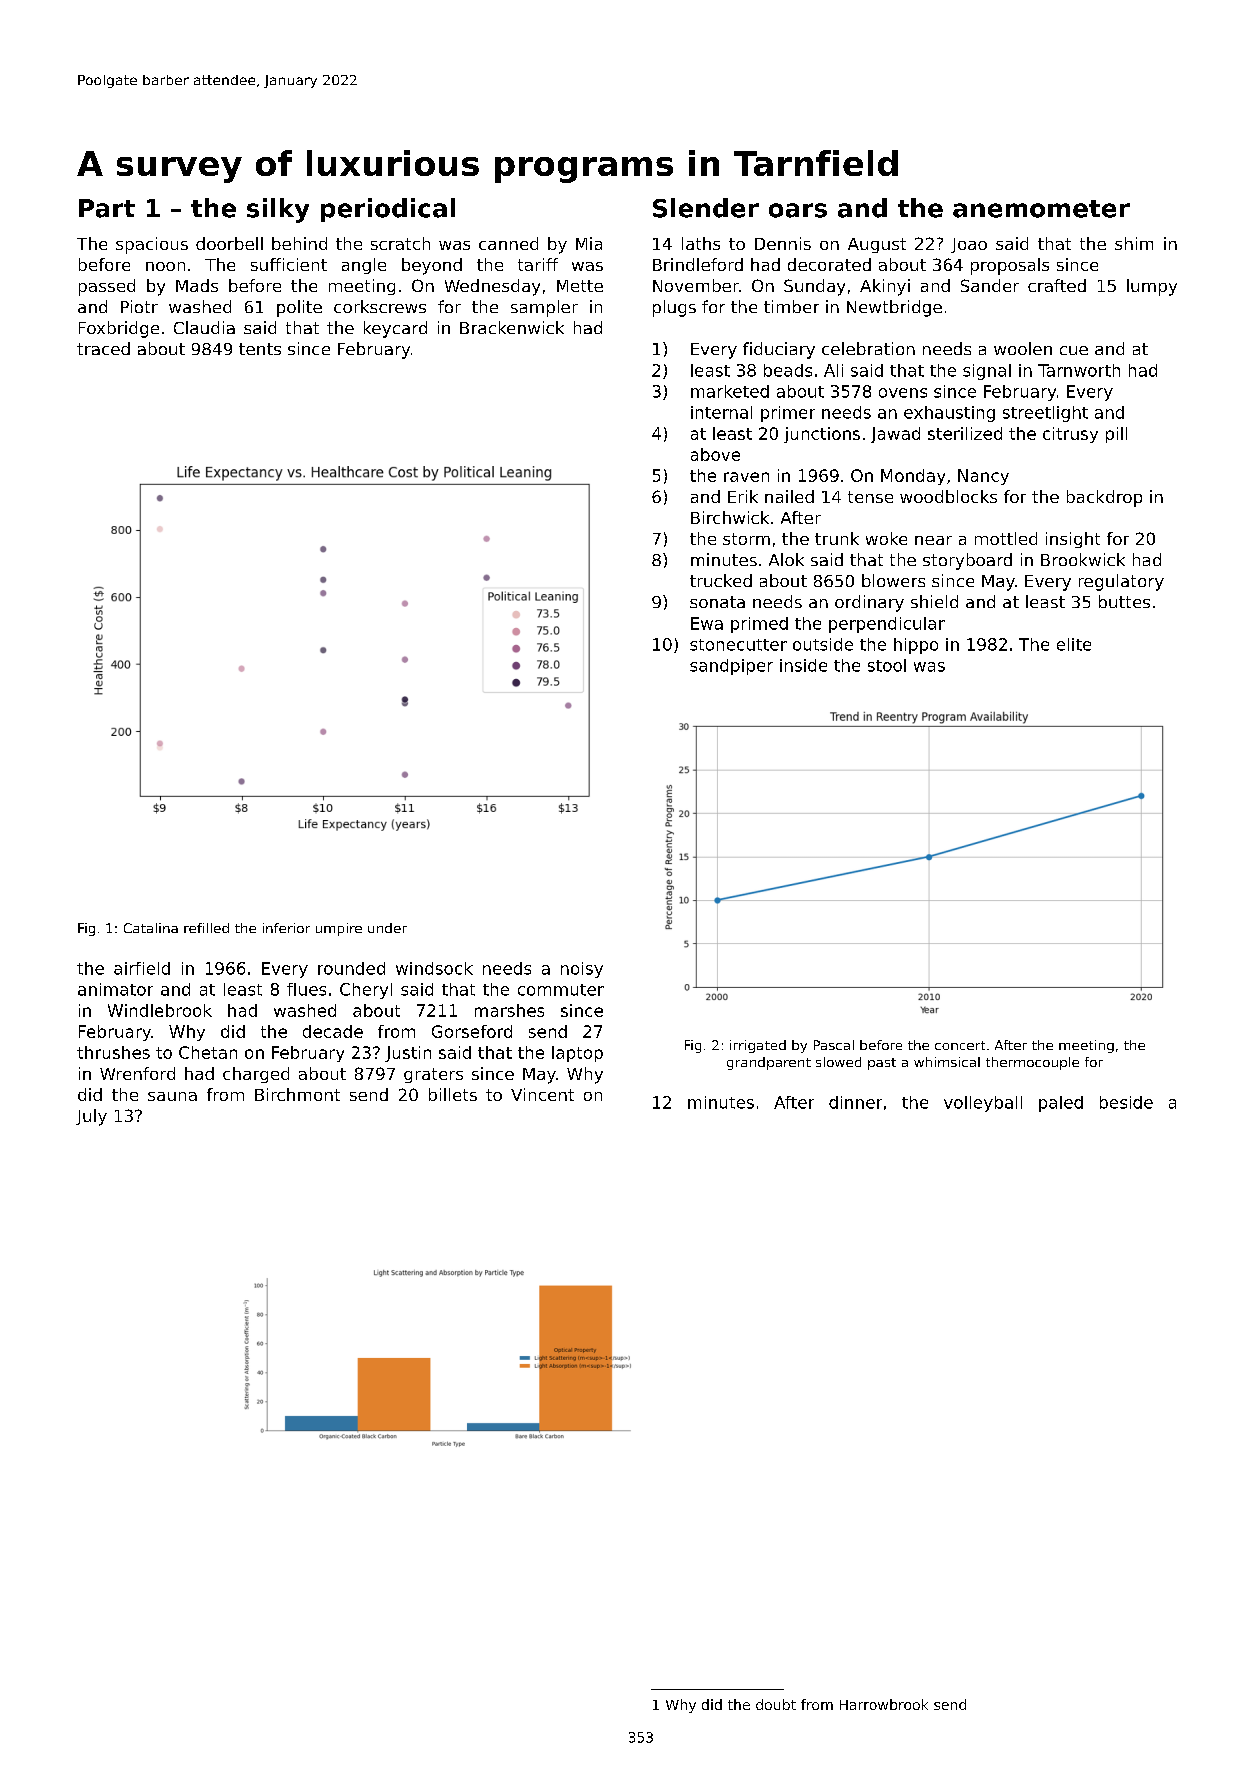 The width and height of the document is (1255, 1775). What do you see at coordinates (730, 517) in the document?
I see `Birchwick` at bounding box center [730, 517].
